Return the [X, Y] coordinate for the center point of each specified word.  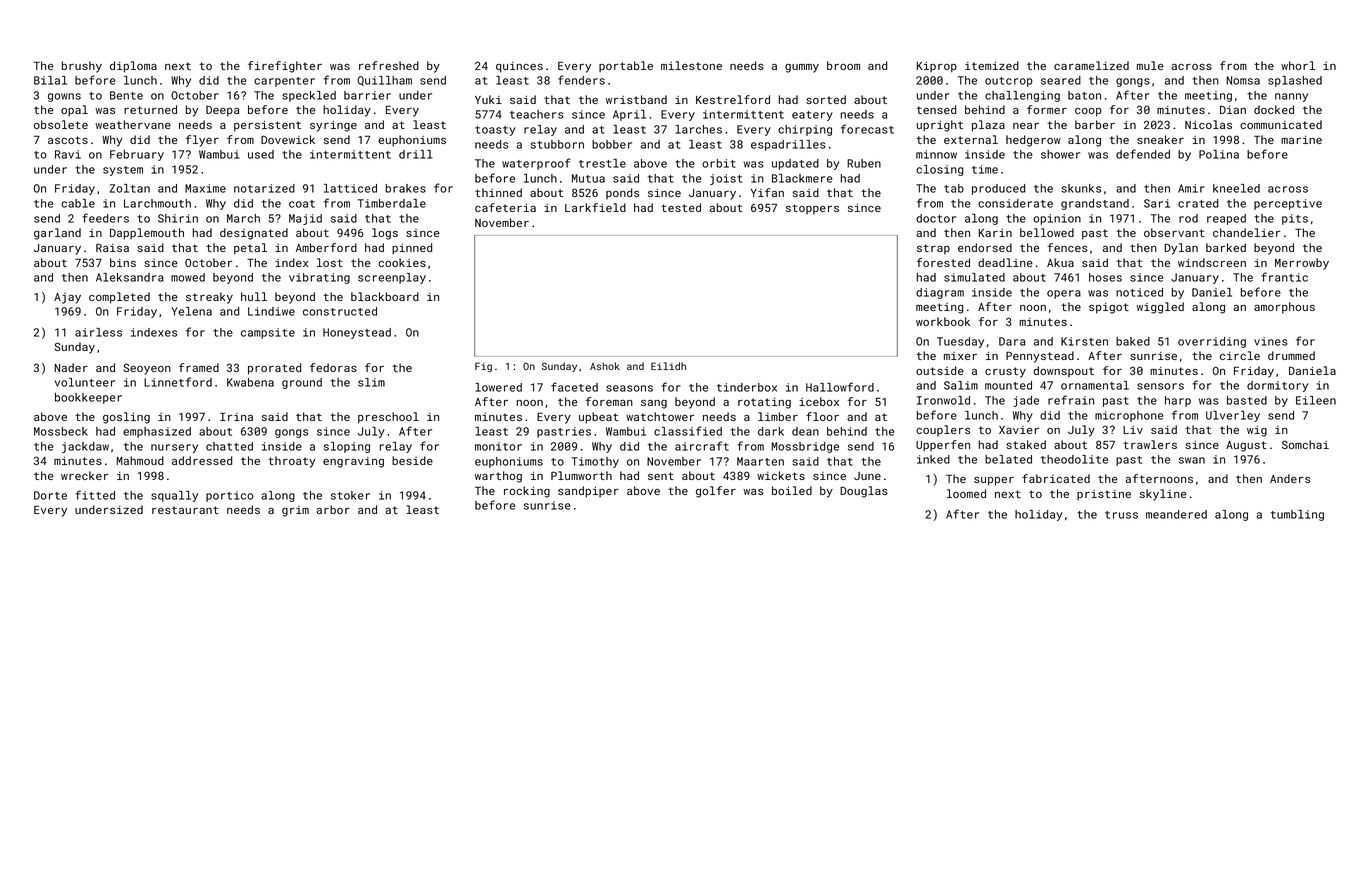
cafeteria [505, 207]
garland [57, 234]
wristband [636, 99]
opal [74, 111]
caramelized [1091, 65]
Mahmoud [140, 460]
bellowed [1047, 232]
